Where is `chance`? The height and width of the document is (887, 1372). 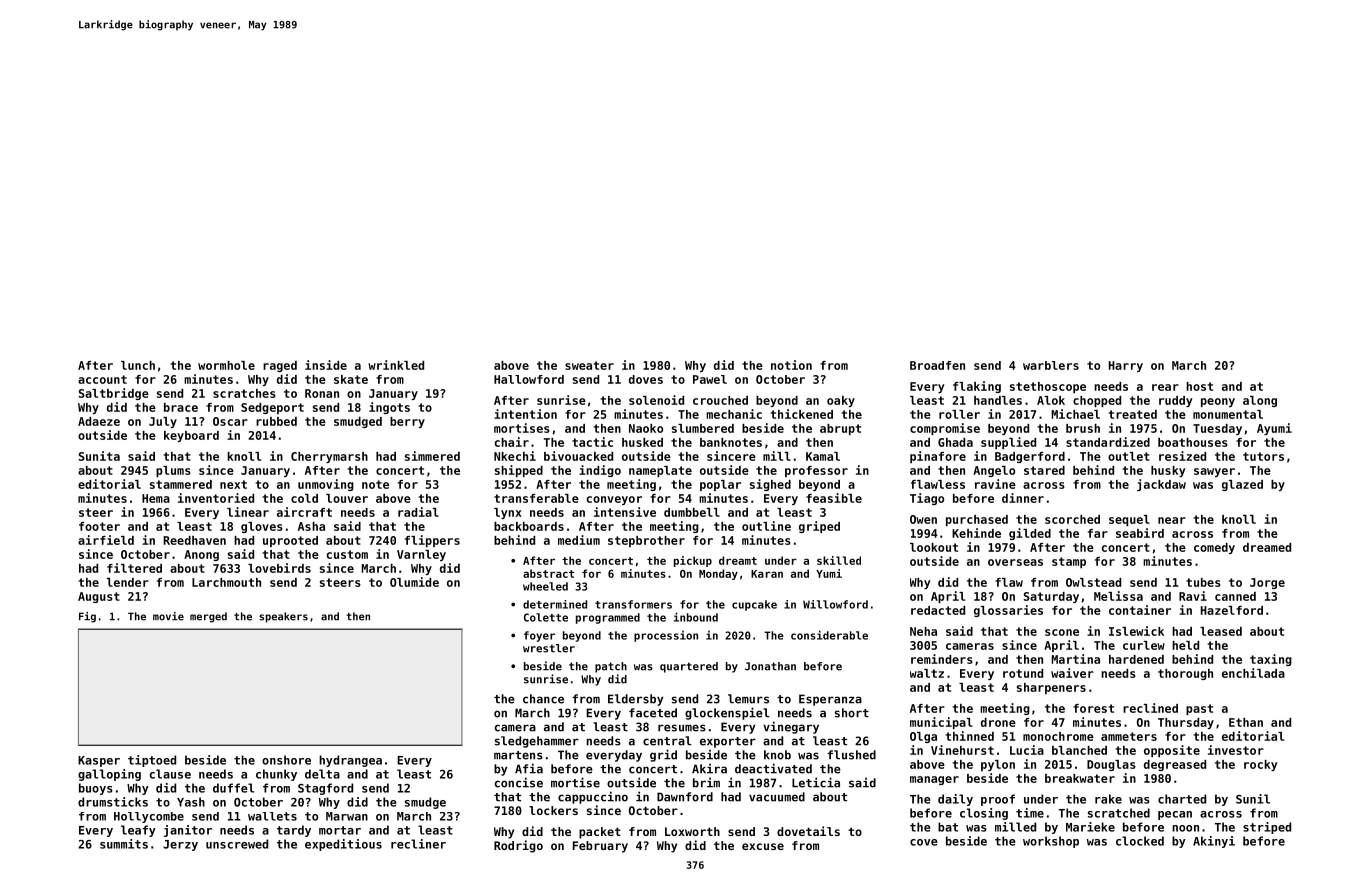 chance is located at coordinates (543, 699).
